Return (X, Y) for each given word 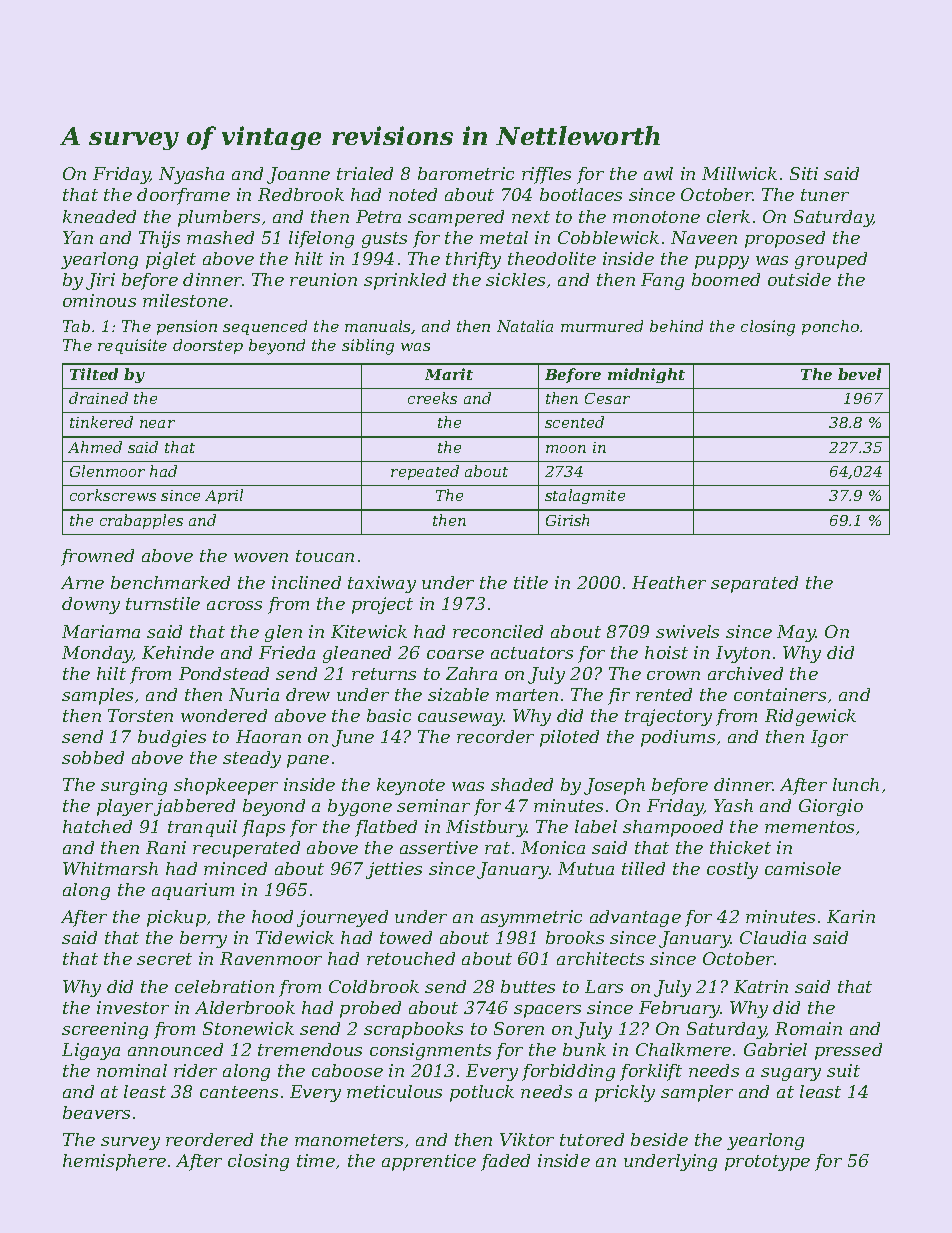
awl (658, 173)
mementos (809, 827)
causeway (461, 719)
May (796, 633)
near (157, 424)
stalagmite (585, 496)
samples (97, 696)
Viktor (527, 1139)
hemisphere (114, 1162)
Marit (449, 374)
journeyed (342, 918)
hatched (97, 826)
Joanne (298, 175)
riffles (546, 175)
